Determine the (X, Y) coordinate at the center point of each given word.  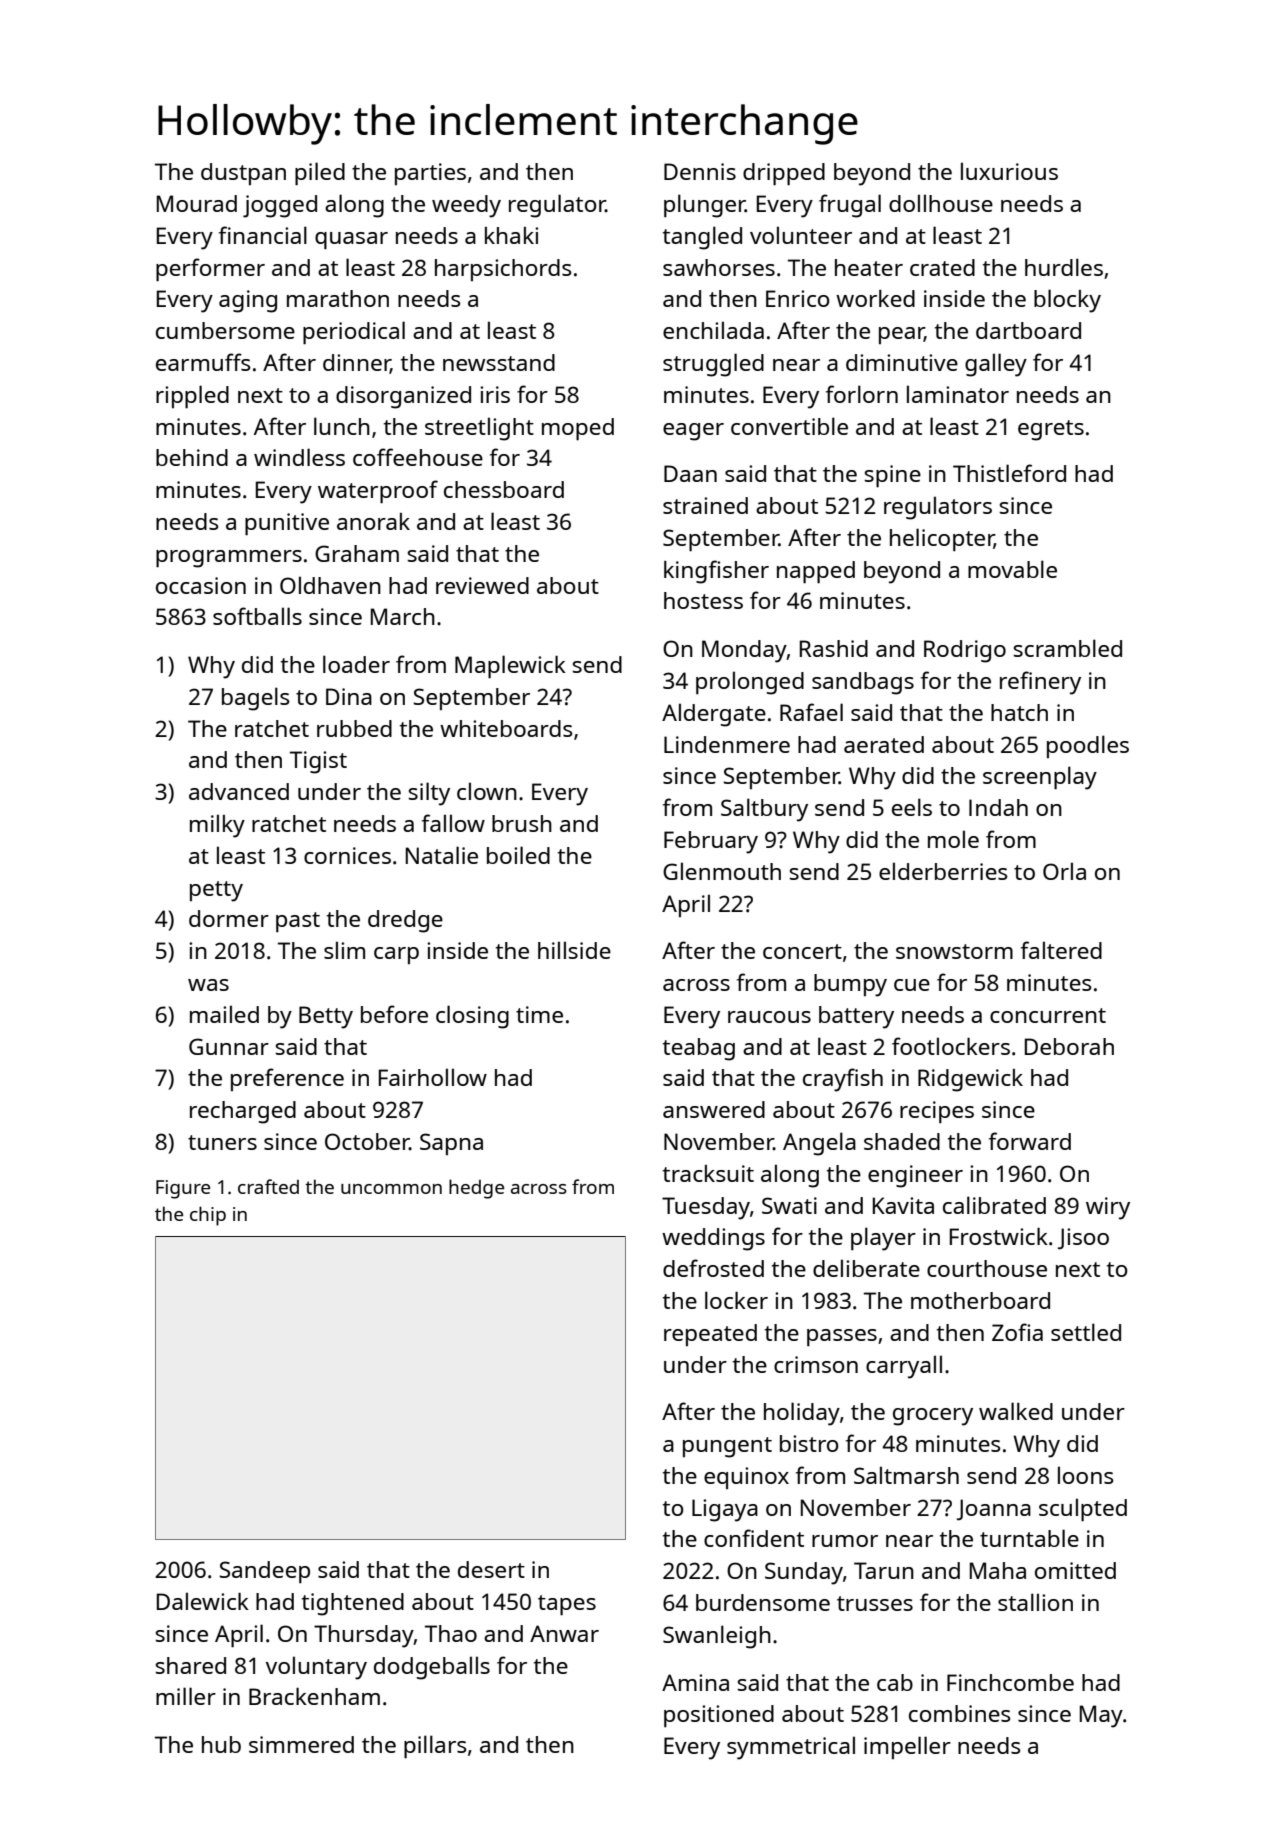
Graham (357, 553)
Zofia (1017, 1332)
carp (396, 955)
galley (996, 365)
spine (893, 476)
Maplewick (510, 666)
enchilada (713, 330)
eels (912, 807)
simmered (301, 1744)
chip (208, 1216)
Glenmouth (722, 871)
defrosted (713, 1268)
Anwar (564, 1633)
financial (263, 235)
